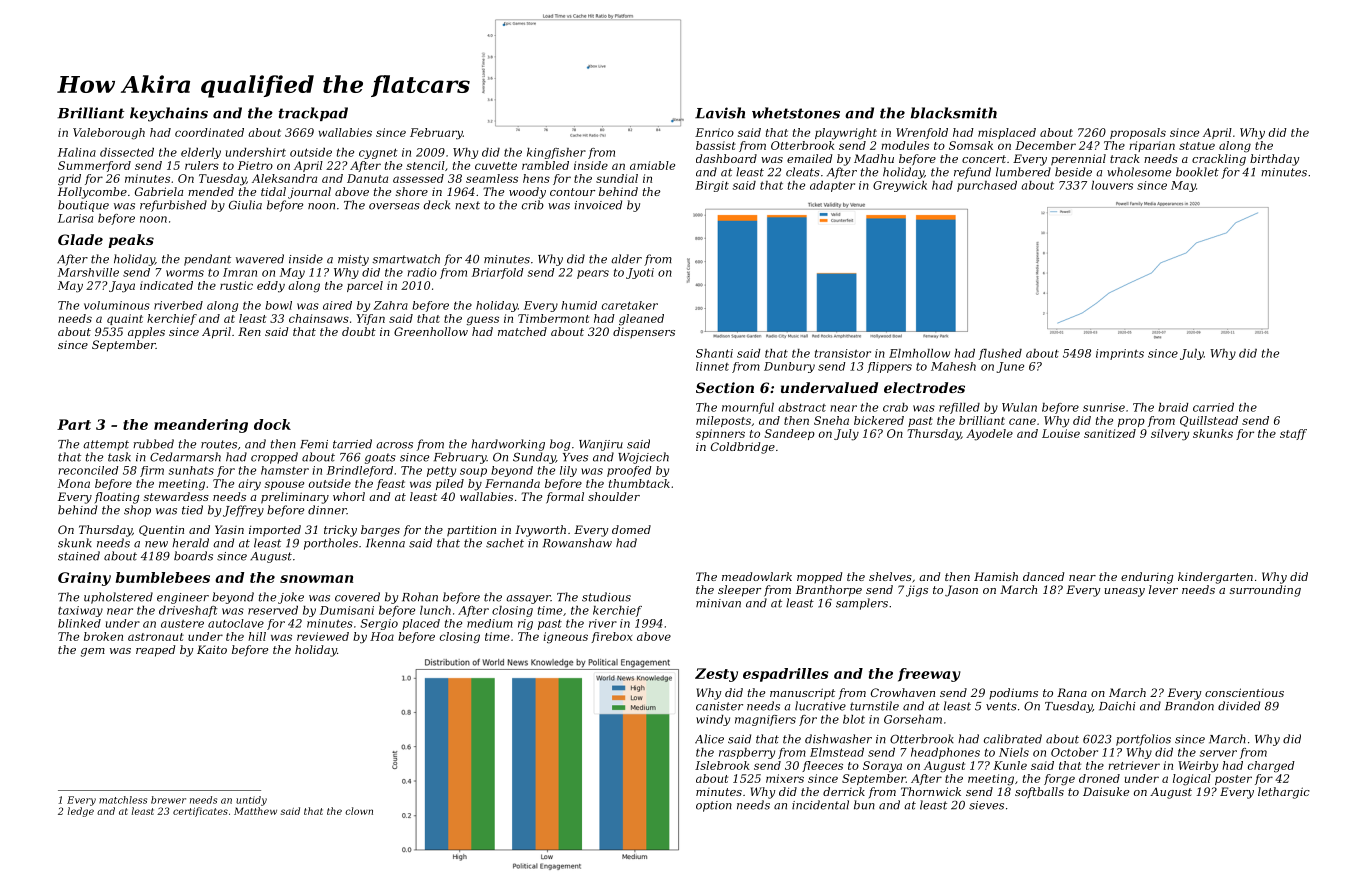 This screenshot has width=1372, height=887. What do you see at coordinates (522, 331) in the screenshot?
I see `matched` at bounding box center [522, 331].
